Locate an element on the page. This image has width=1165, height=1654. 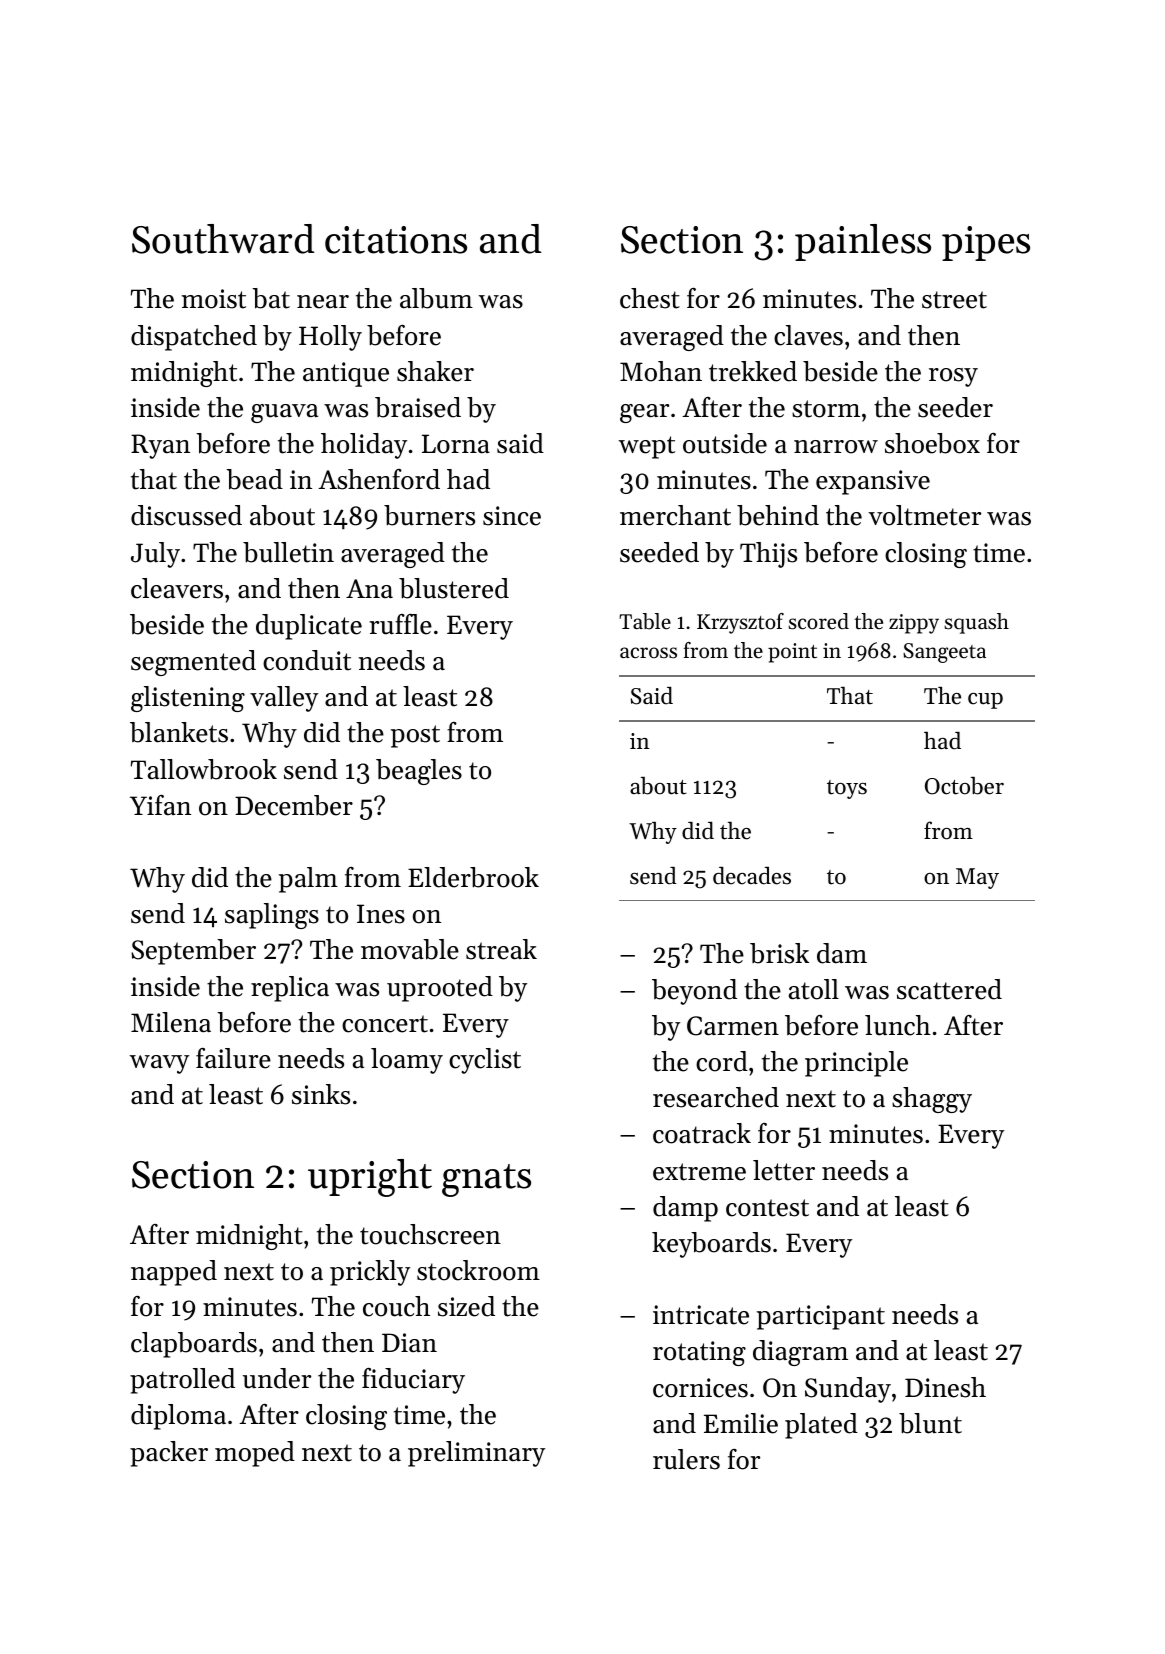
September is located at coordinates (193, 952).
